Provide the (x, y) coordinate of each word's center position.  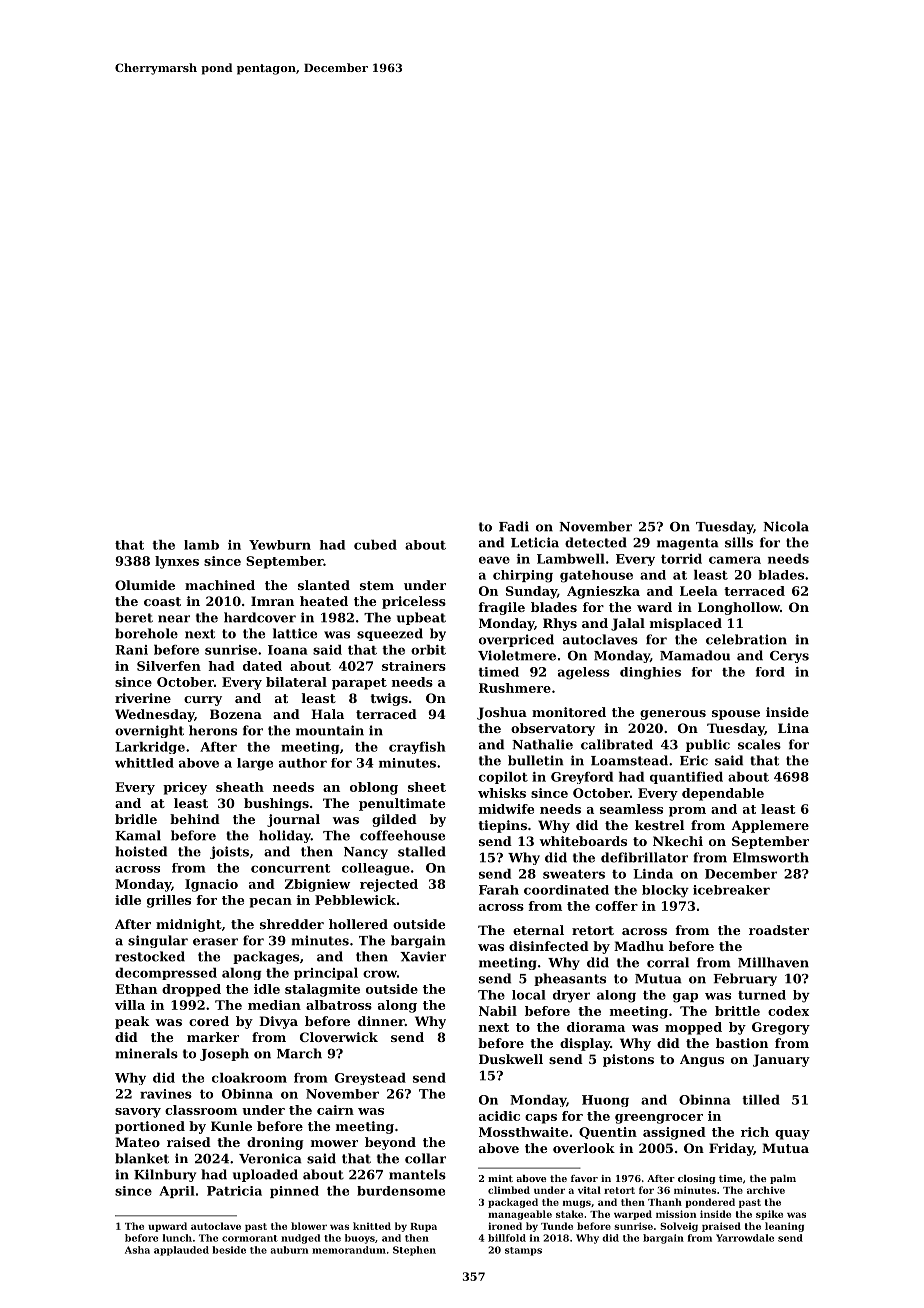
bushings (276, 804)
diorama (596, 1027)
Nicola (786, 526)
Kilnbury (165, 1175)
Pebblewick (355, 900)
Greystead (370, 1079)
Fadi (514, 526)
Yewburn (280, 545)
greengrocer (659, 1119)
